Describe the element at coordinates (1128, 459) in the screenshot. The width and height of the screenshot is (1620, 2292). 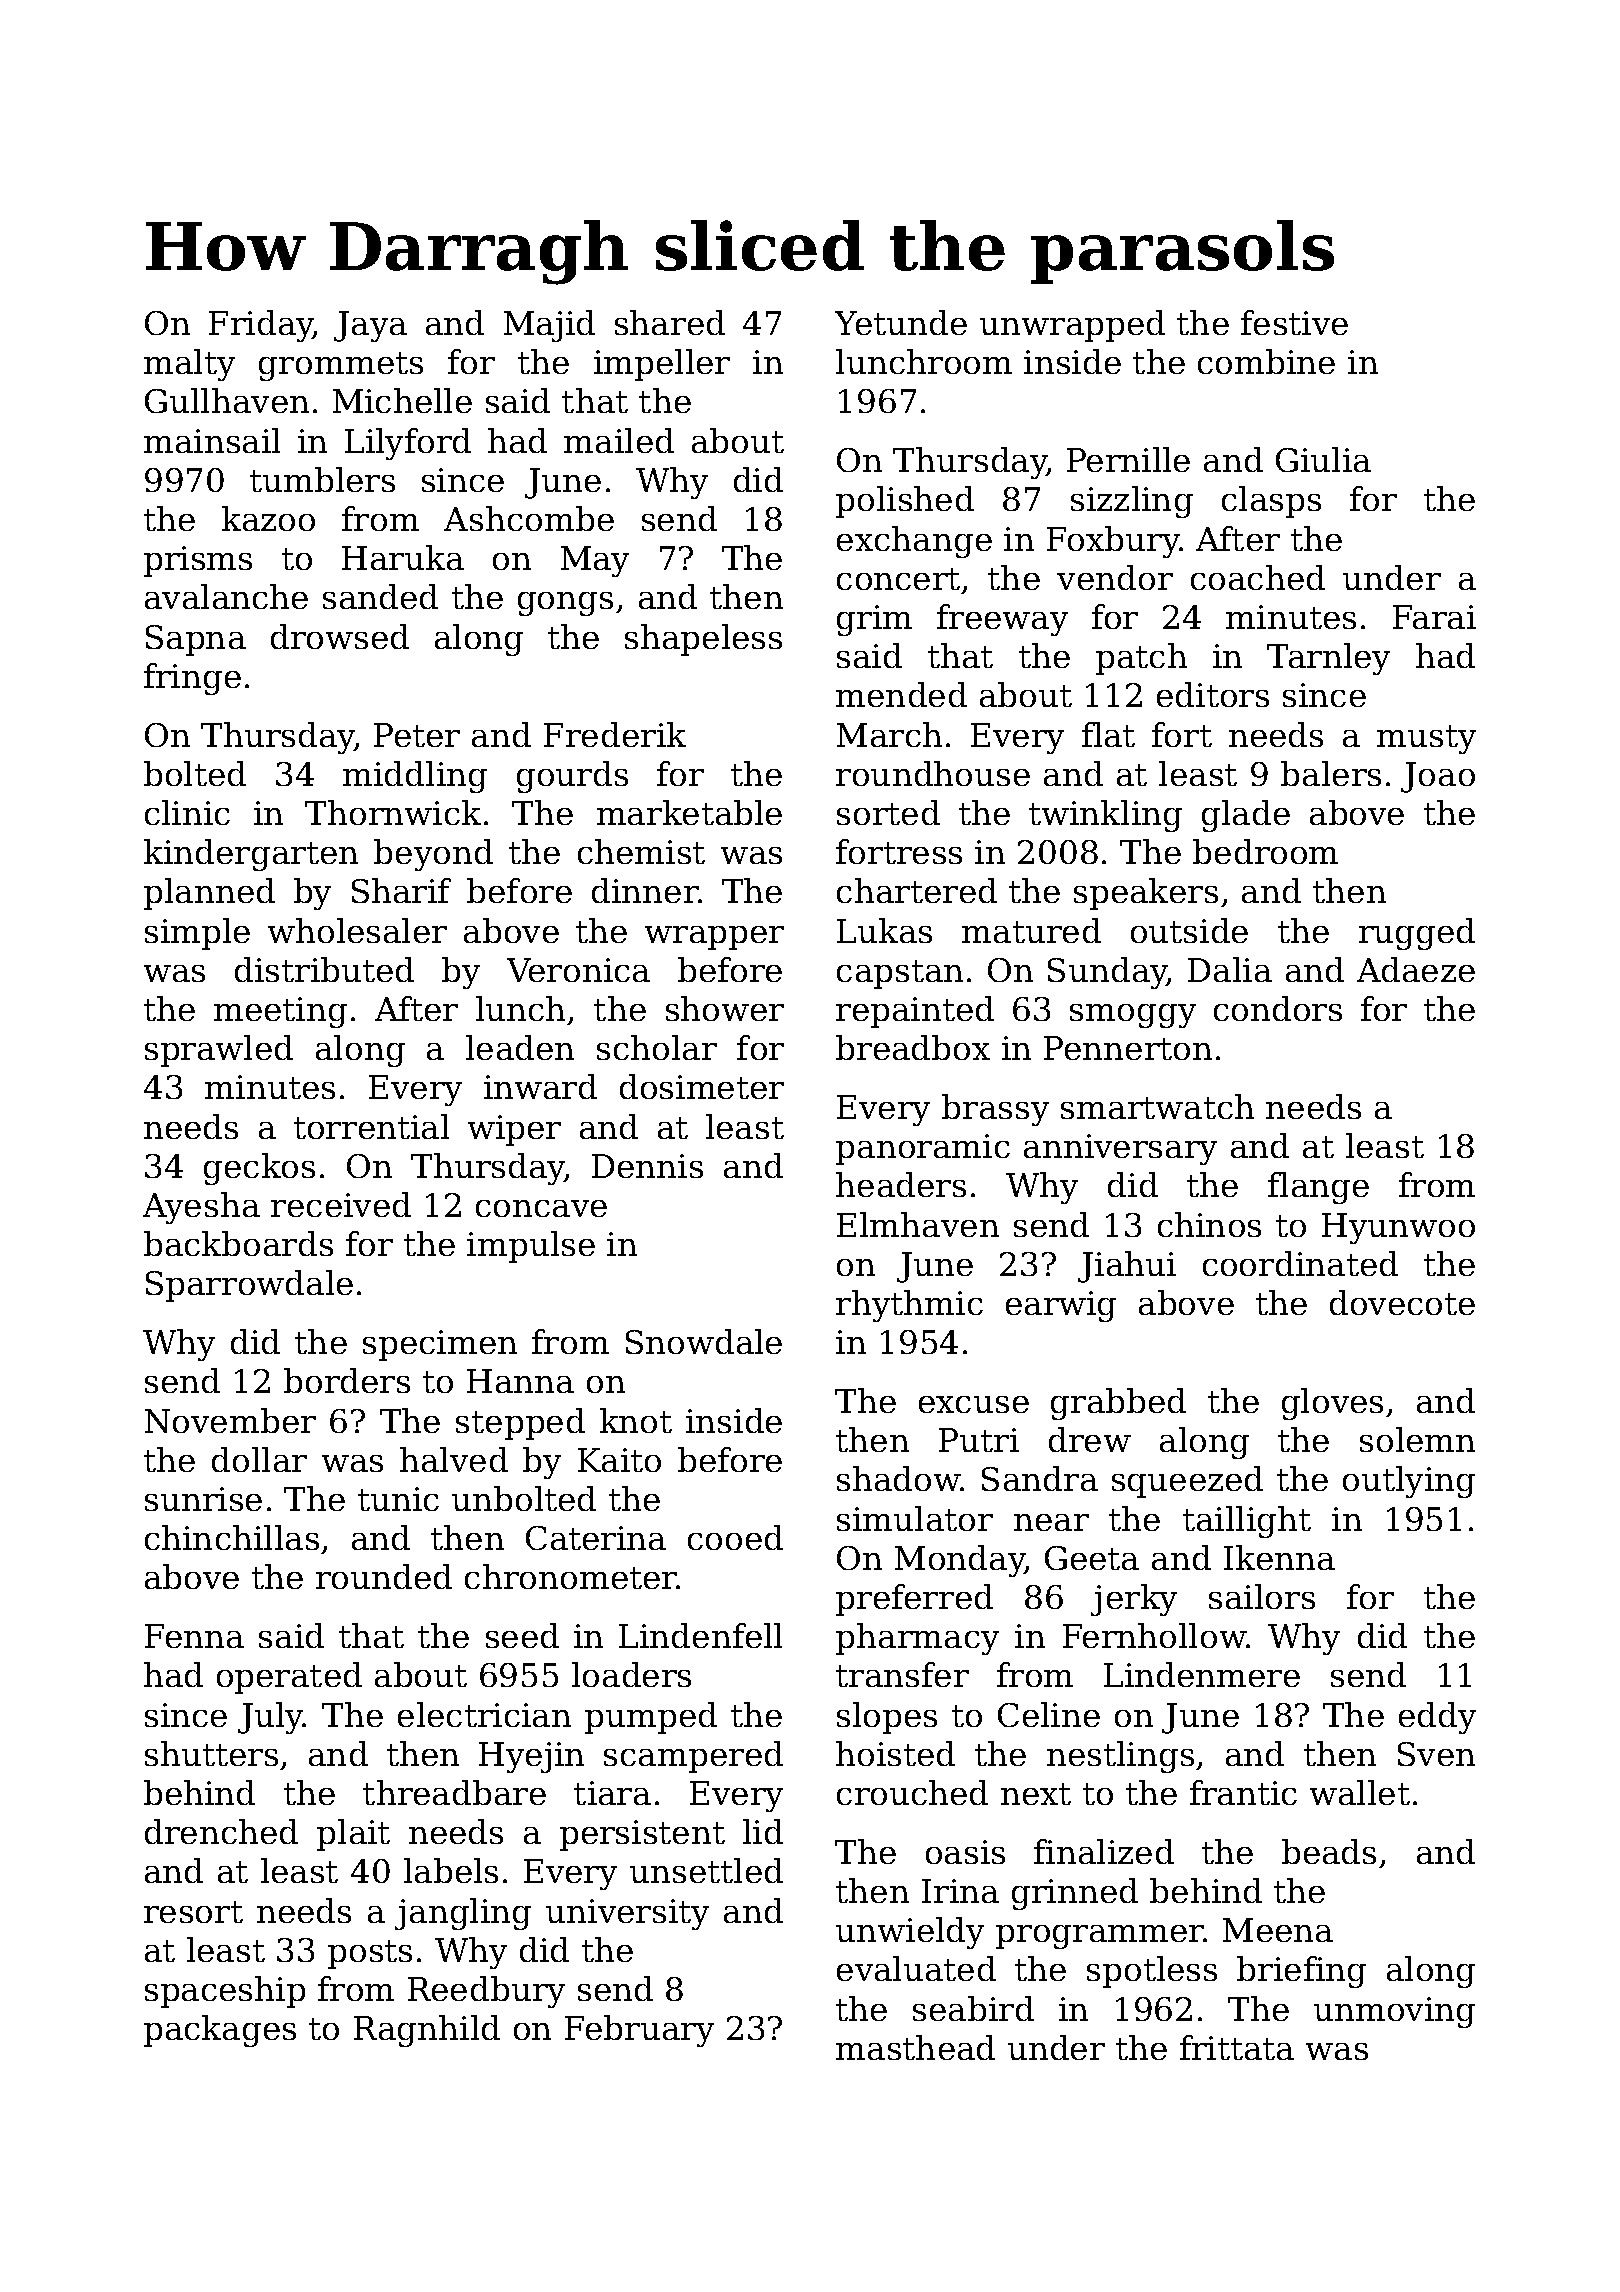
I see `Pernille` at that location.
